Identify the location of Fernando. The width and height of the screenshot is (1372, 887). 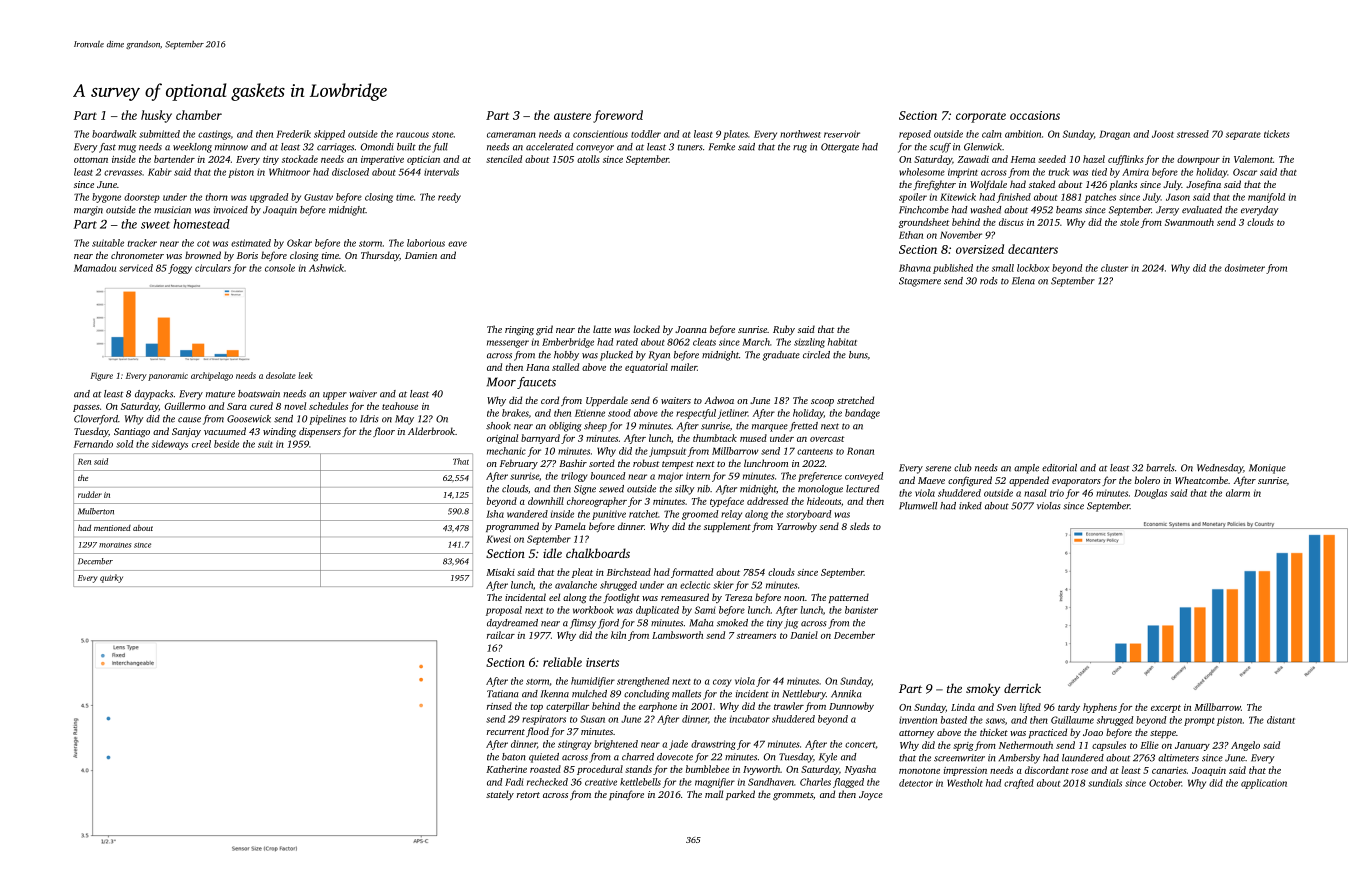
(93, 444).
